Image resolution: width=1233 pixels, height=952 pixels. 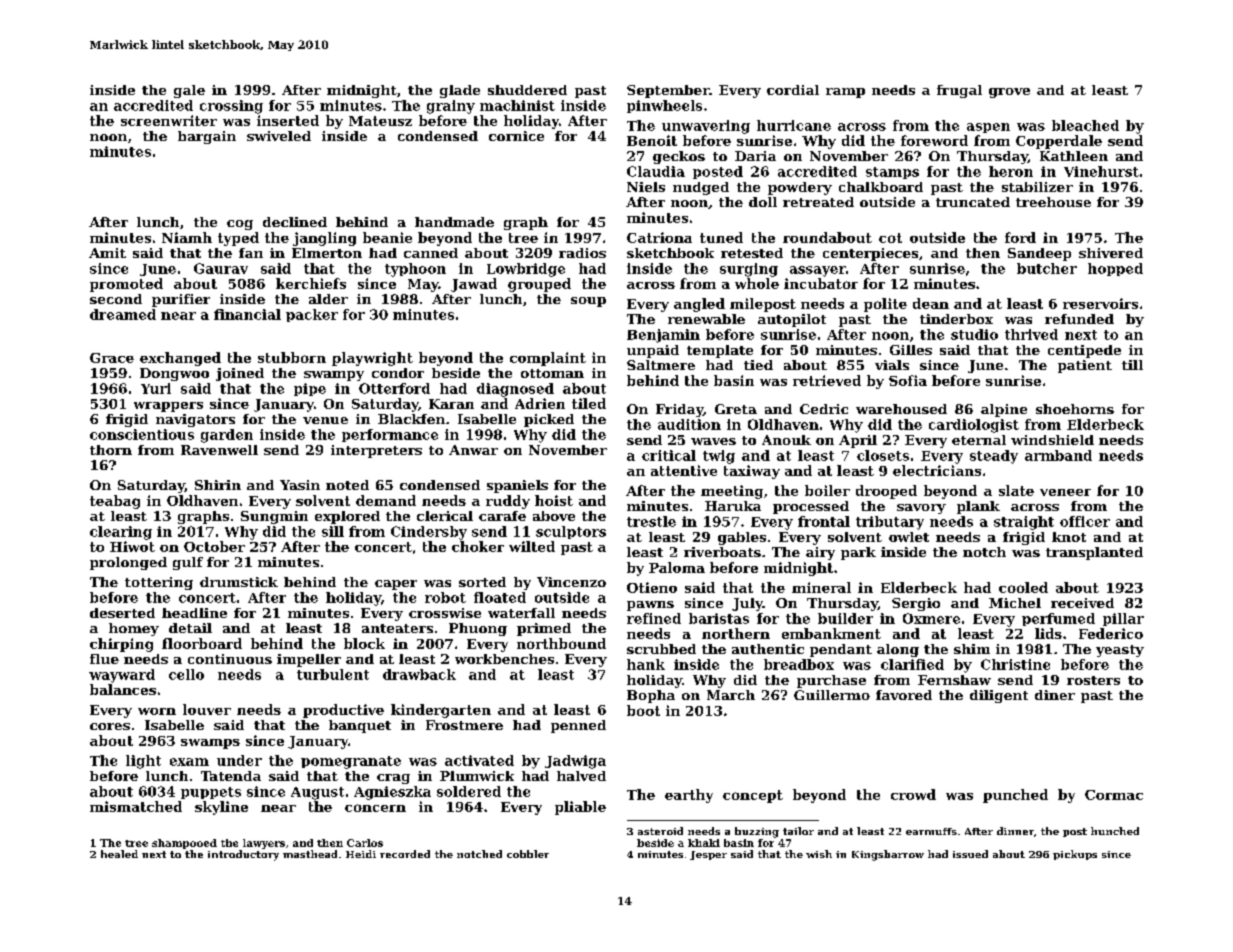 I want to click on alpine, so click(x=1004, y=410).
